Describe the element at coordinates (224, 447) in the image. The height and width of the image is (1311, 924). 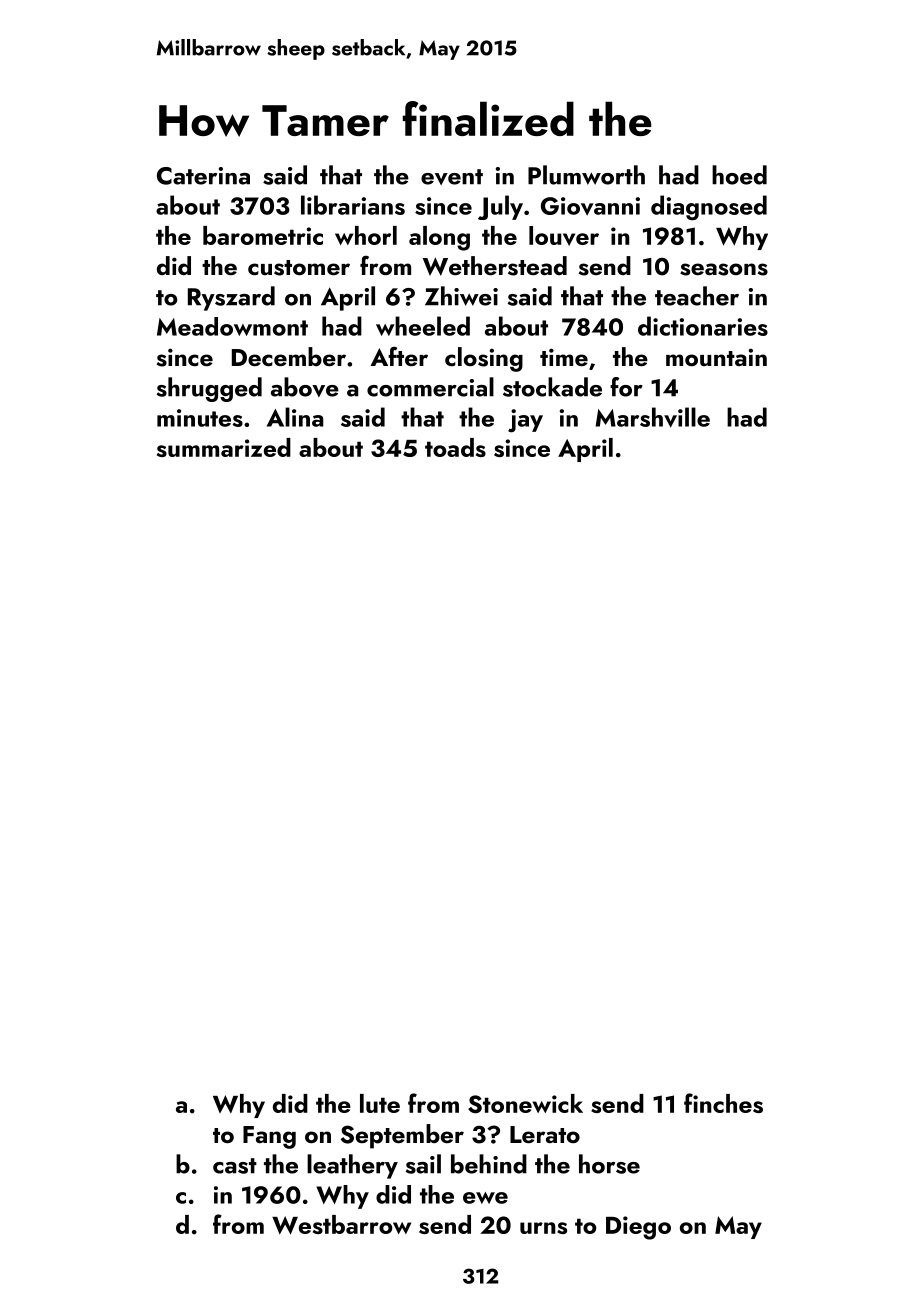
I see `summarized` at that location.
